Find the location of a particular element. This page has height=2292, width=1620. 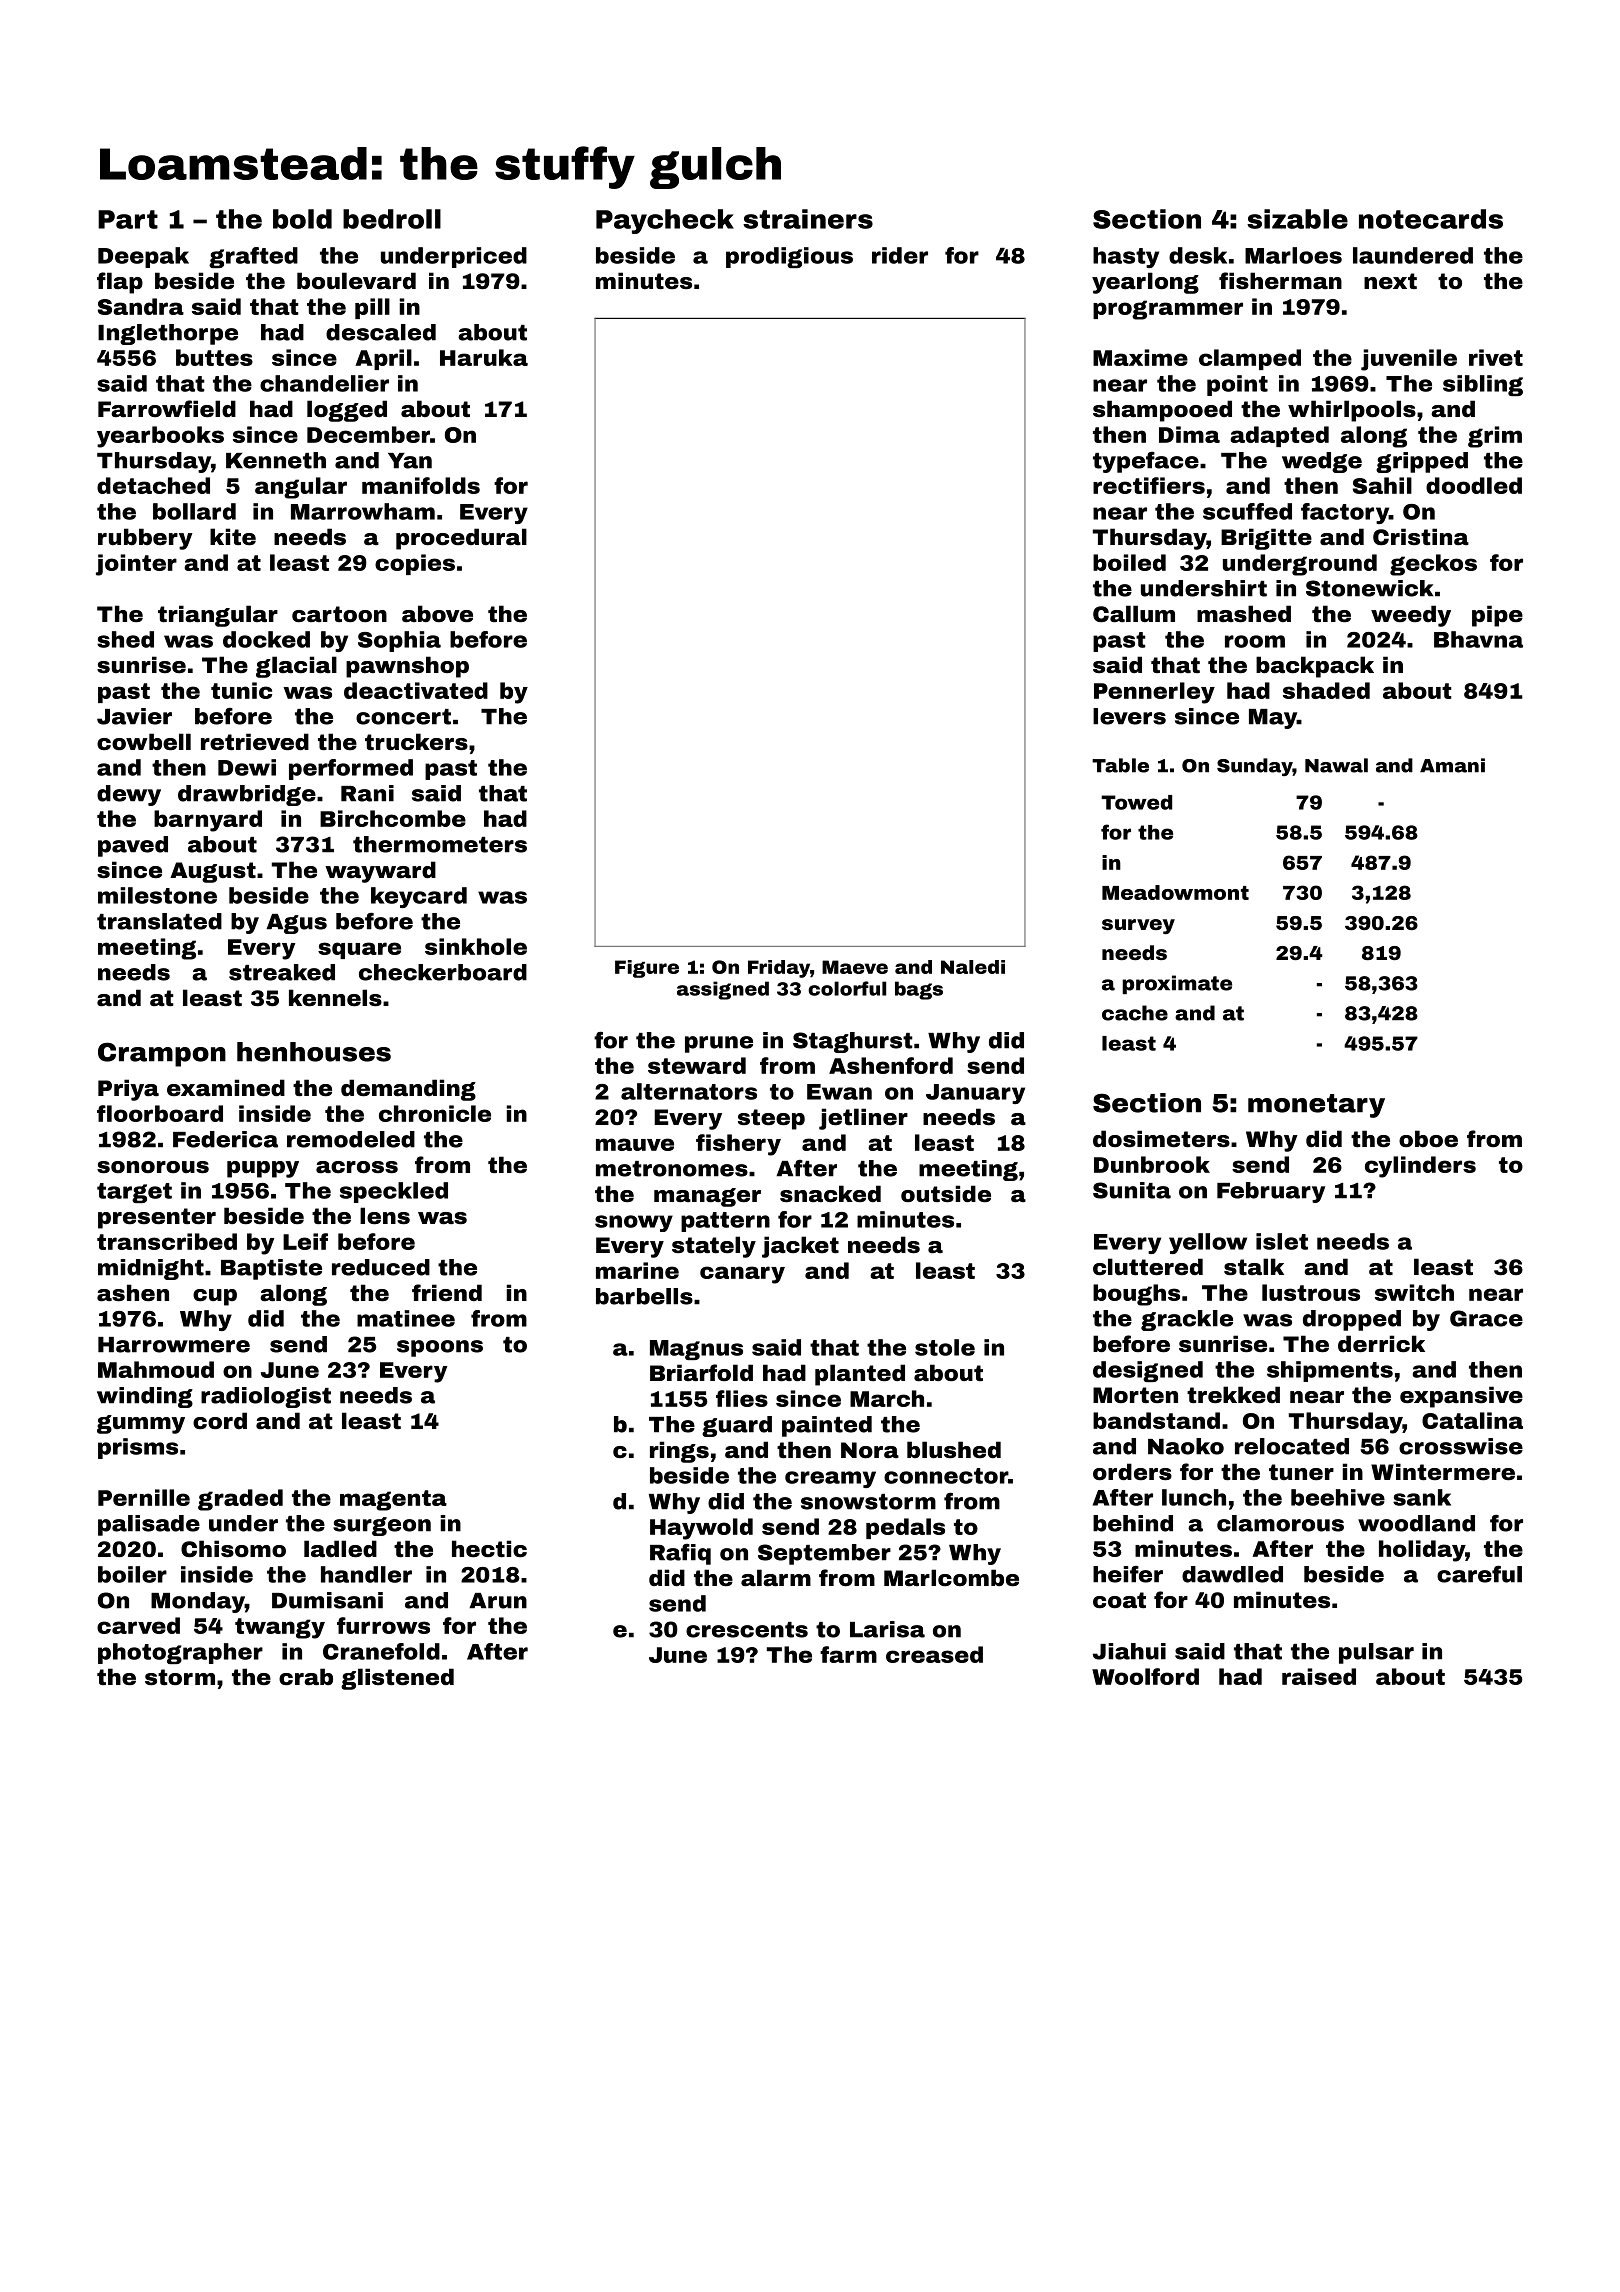

hectic is located at coordinates (489, 1549).
